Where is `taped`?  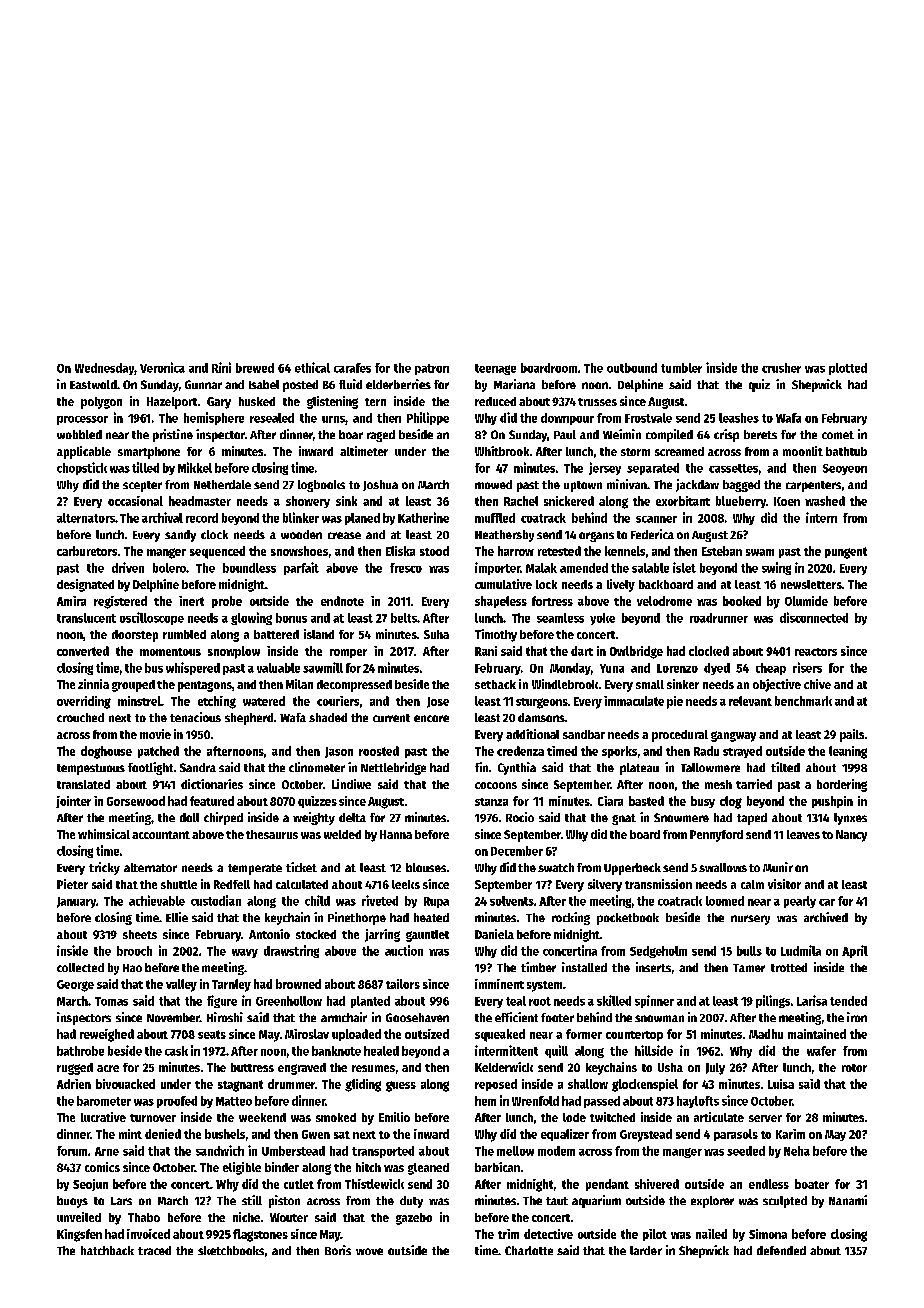 taped is located at coordinates (752, 819).
